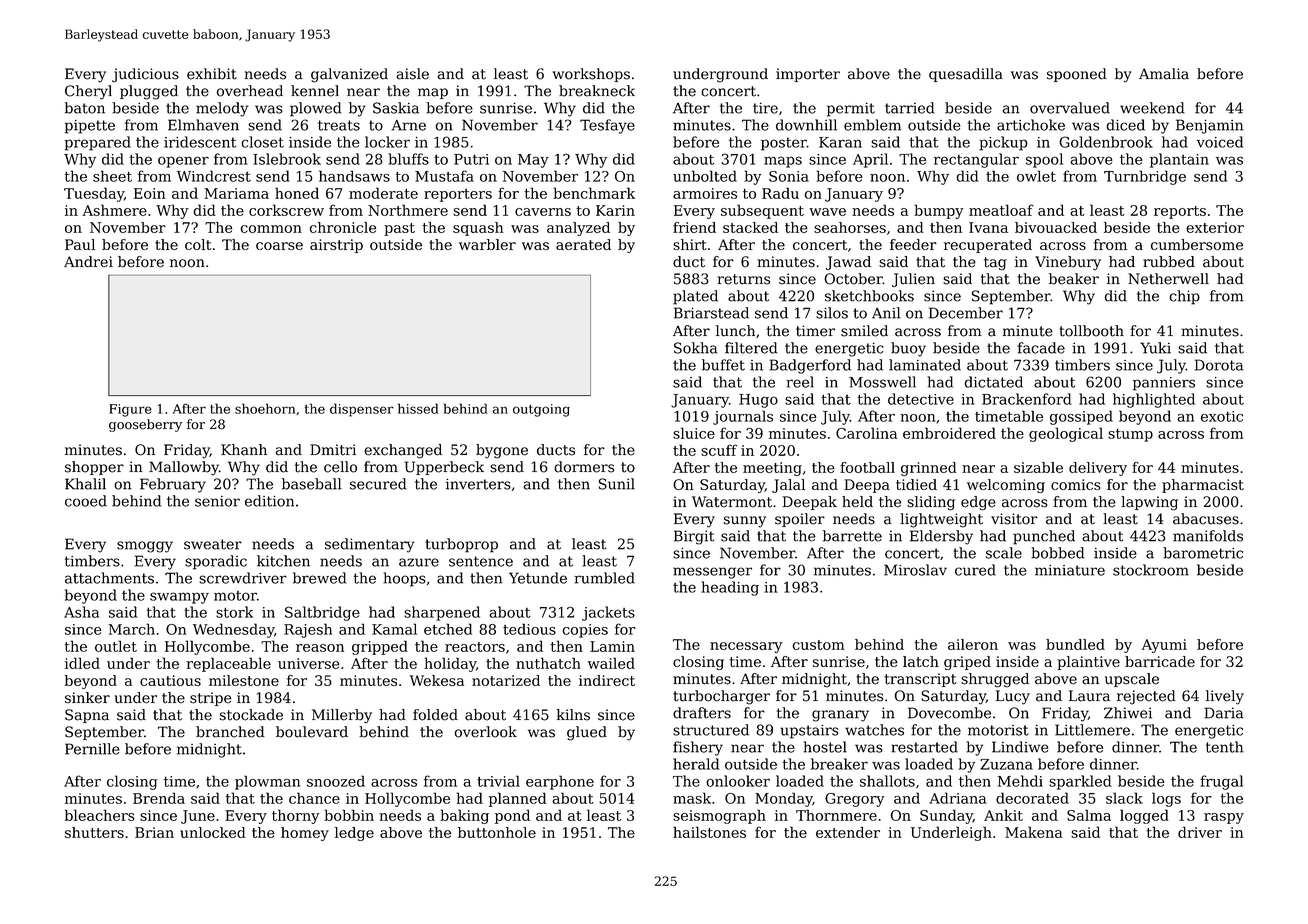  Describe the element at coordinates (721, 697) in the document. I see `turbocharger` at that location.
